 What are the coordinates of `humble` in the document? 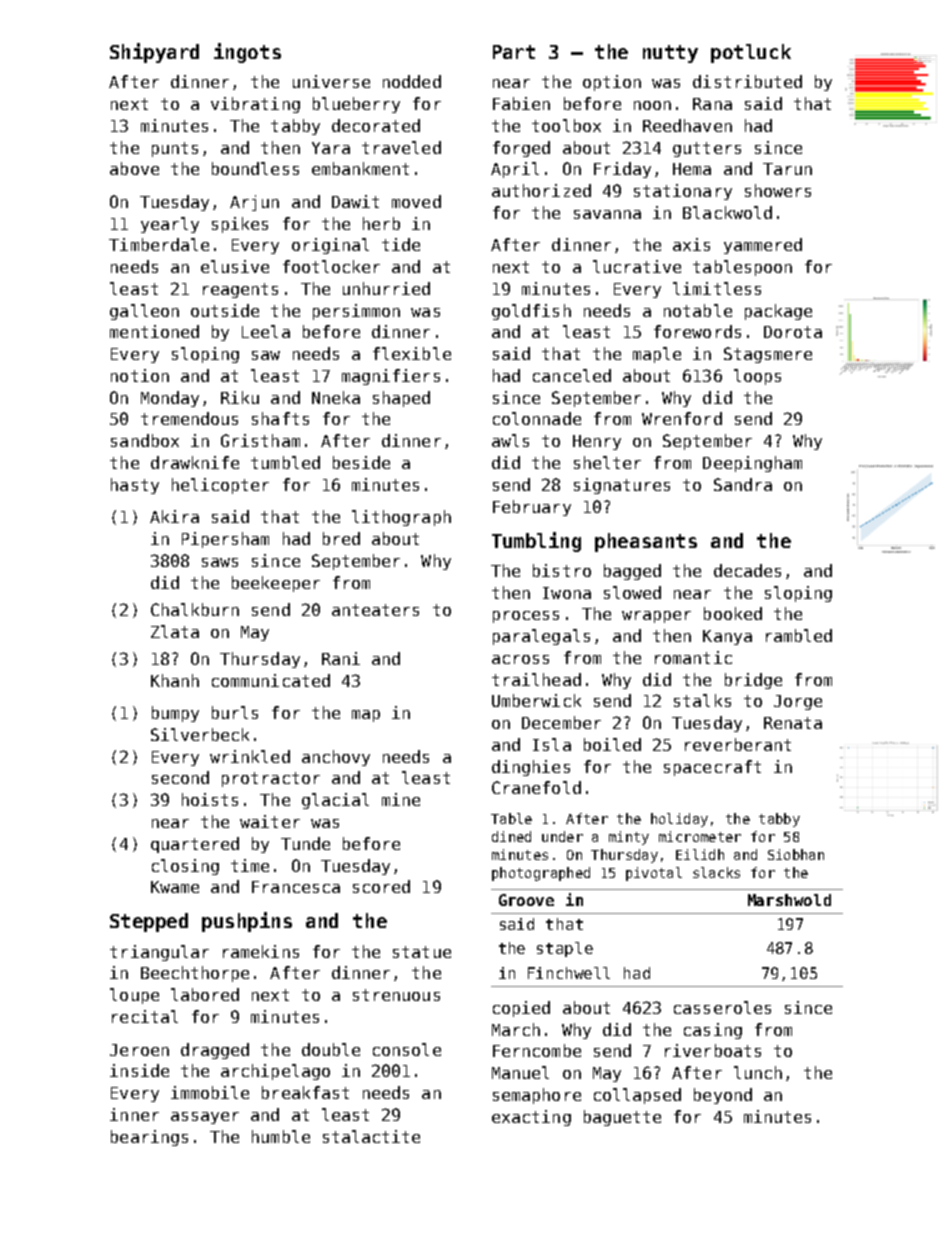 It's located at (281, 1136).
